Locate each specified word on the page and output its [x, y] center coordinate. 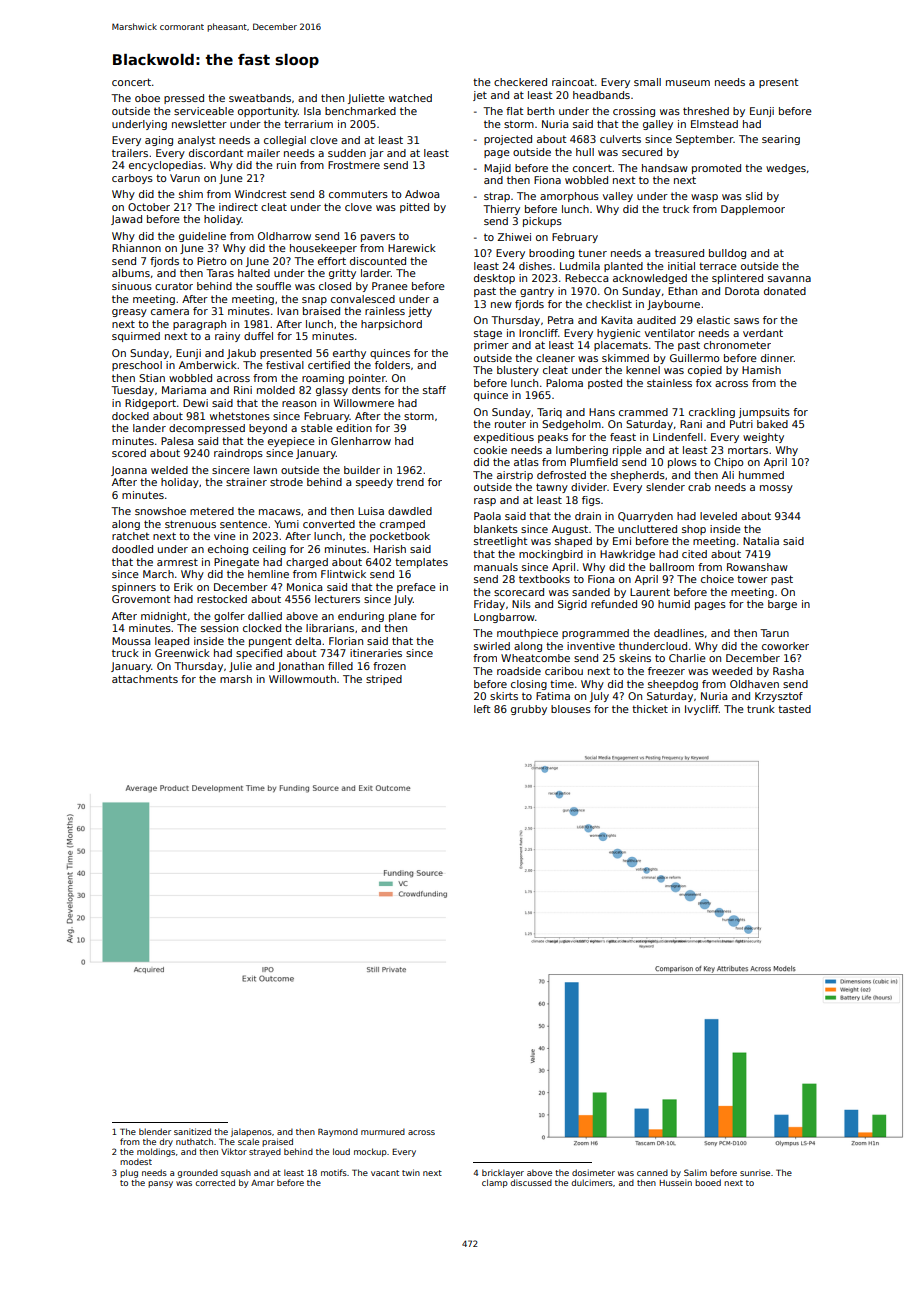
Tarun [774, 633]
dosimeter [593, 1172]
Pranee [390, 286]
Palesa [177, 441]
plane [403, 617]
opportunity [268, 112]
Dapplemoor [753, 210]
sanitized [192, 1131]
